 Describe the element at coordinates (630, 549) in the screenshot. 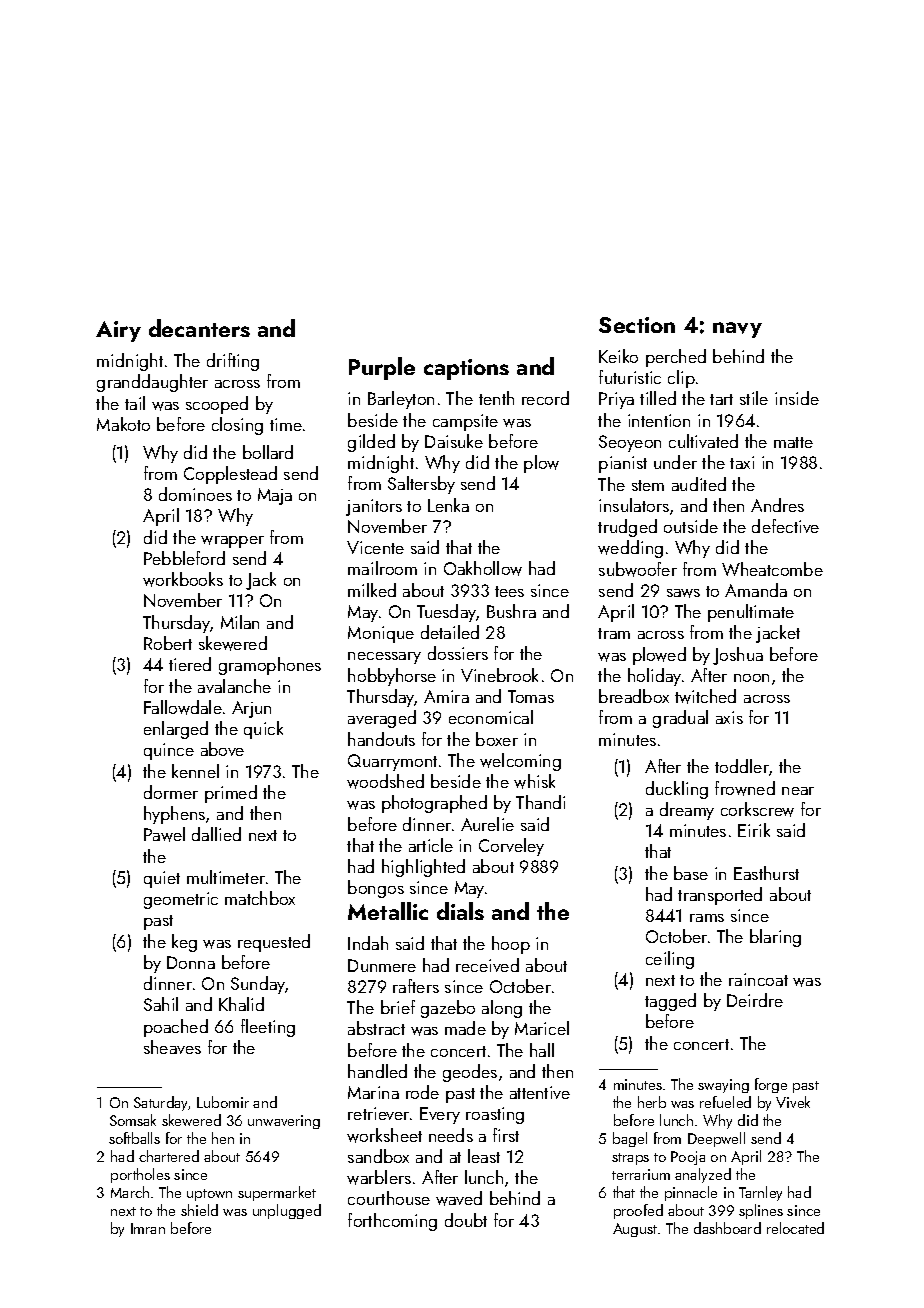

I see `wedding` at that location.
